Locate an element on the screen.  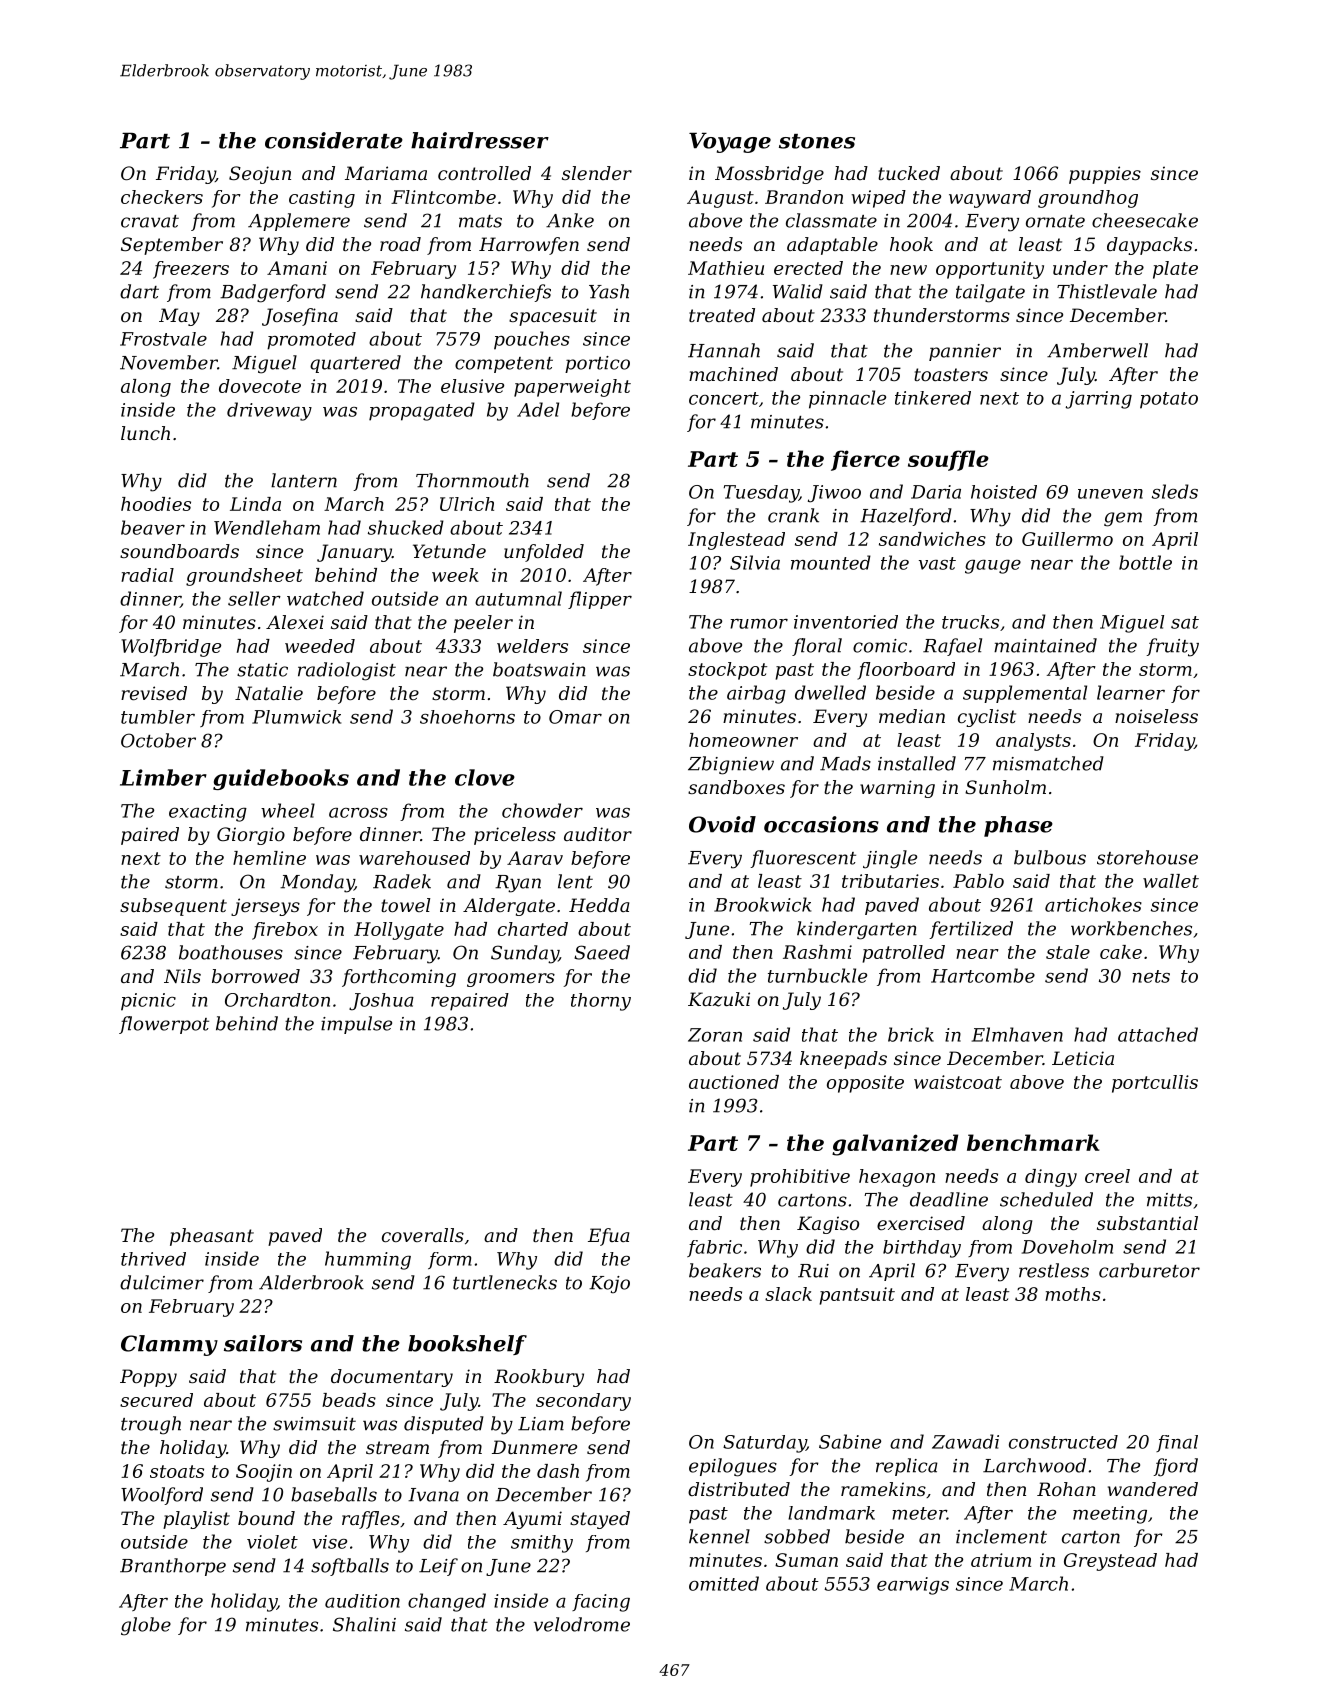
distributed is located at coordinates (739, 1489).
